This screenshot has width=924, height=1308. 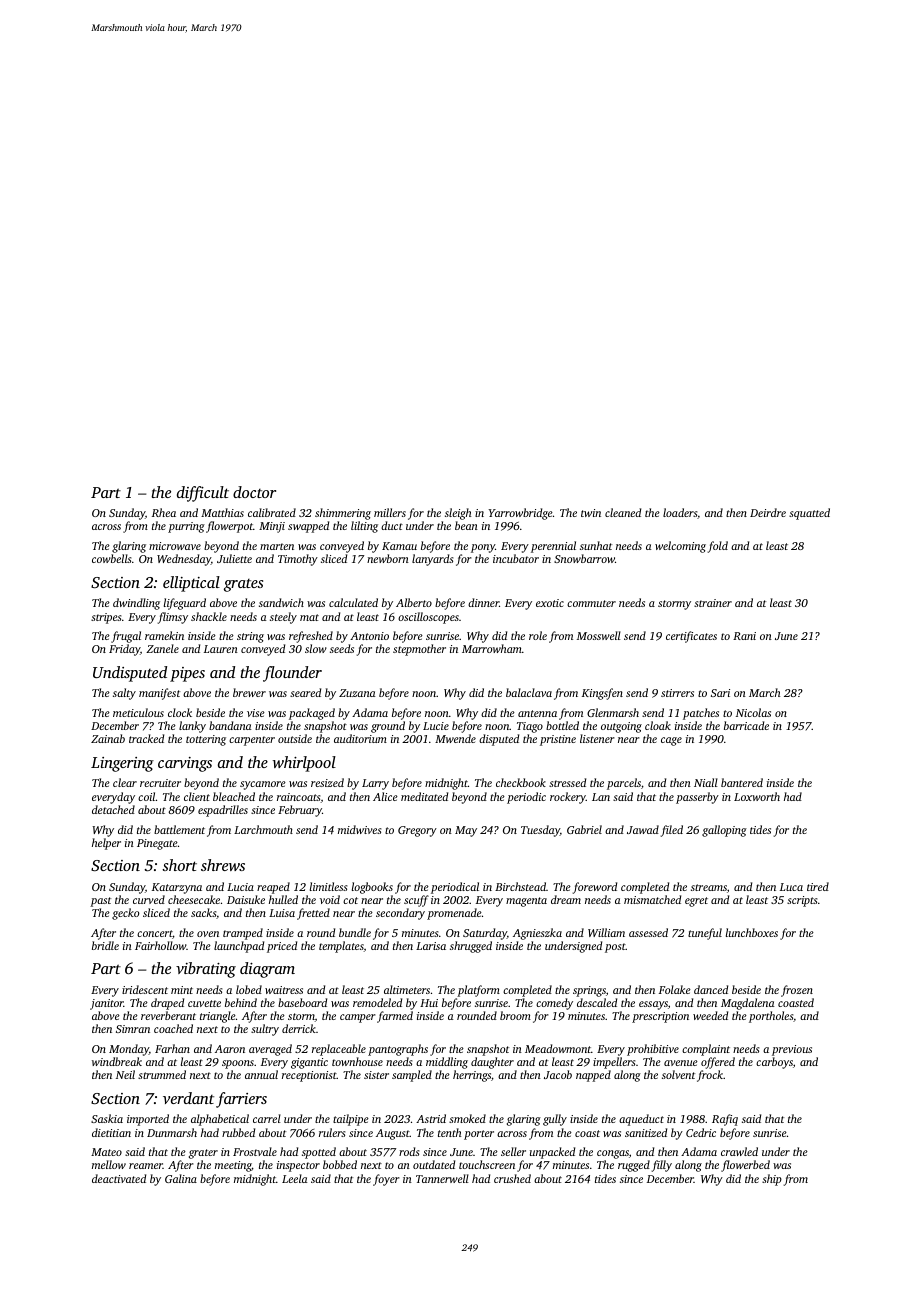 I want to click on deactivated, so click(x=119, y=1178).
